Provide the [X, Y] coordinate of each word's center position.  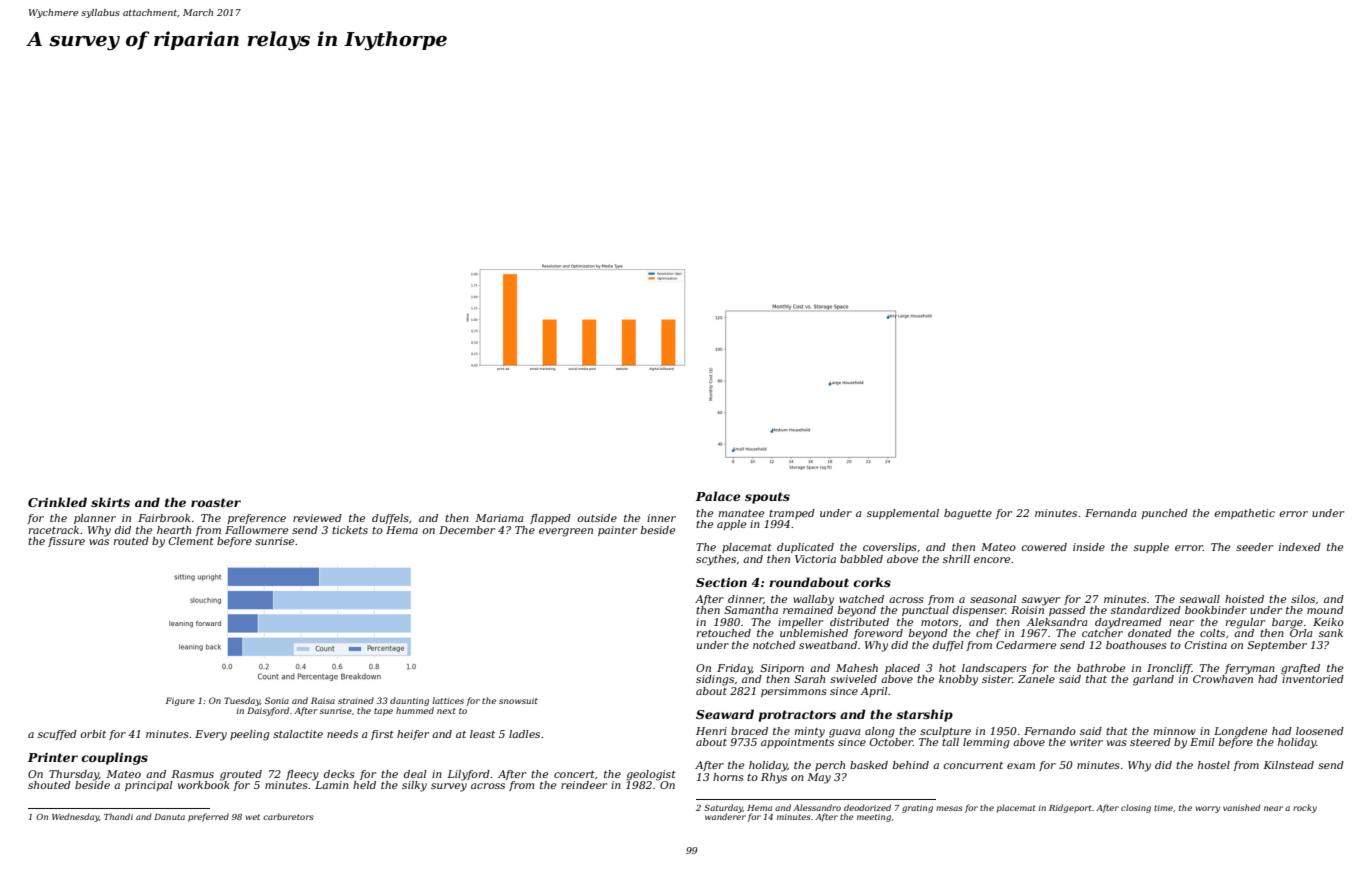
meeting [874, 818]
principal [149, 786]
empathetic [1244, 514]
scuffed [57, 735]
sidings [715, 680]
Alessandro [817, 807]
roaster [216, 502]
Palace [718, 496]
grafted [1300, 669]
